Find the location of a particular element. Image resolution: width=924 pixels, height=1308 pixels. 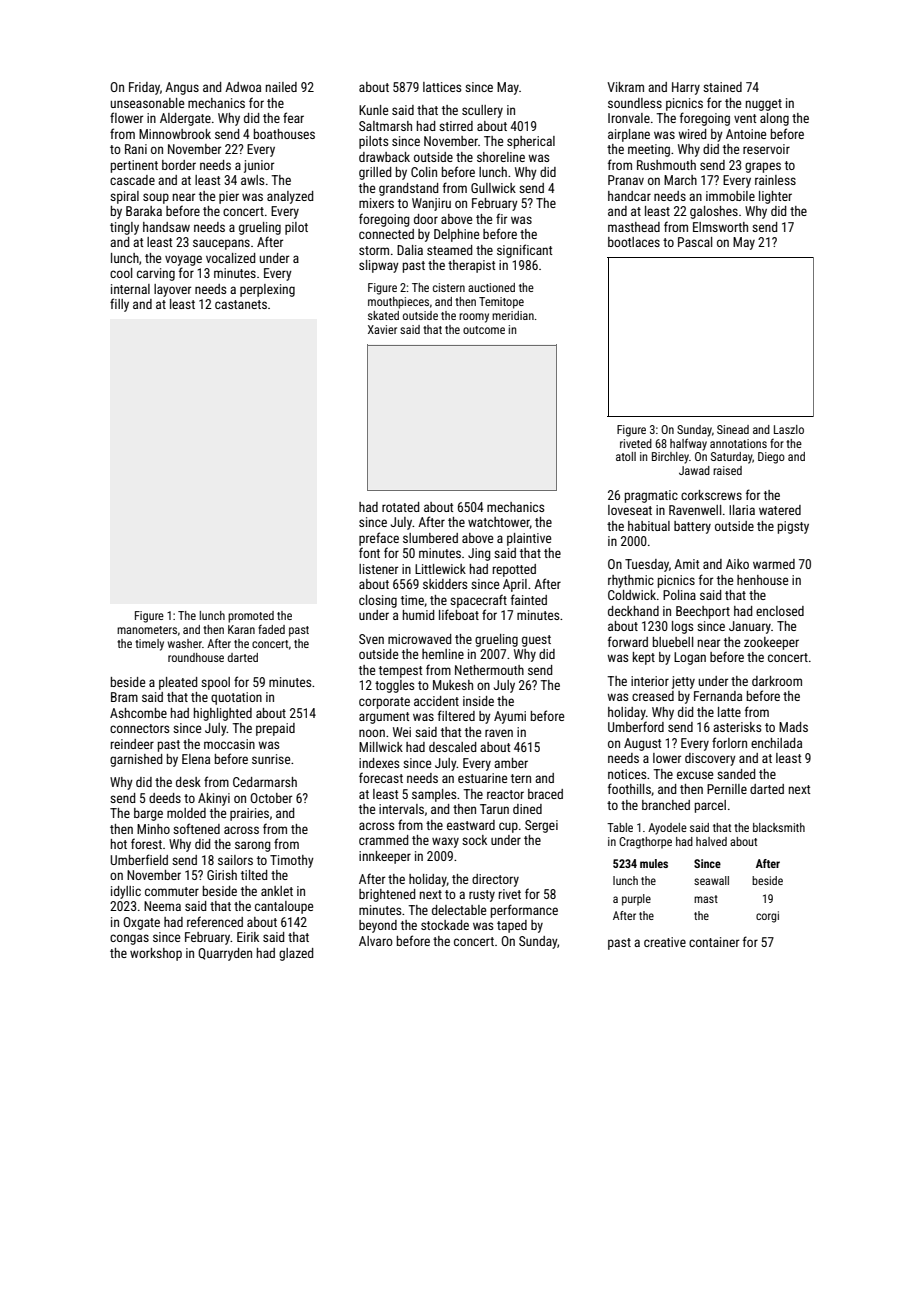

bootlaces is located at coordinates (634, 242).
